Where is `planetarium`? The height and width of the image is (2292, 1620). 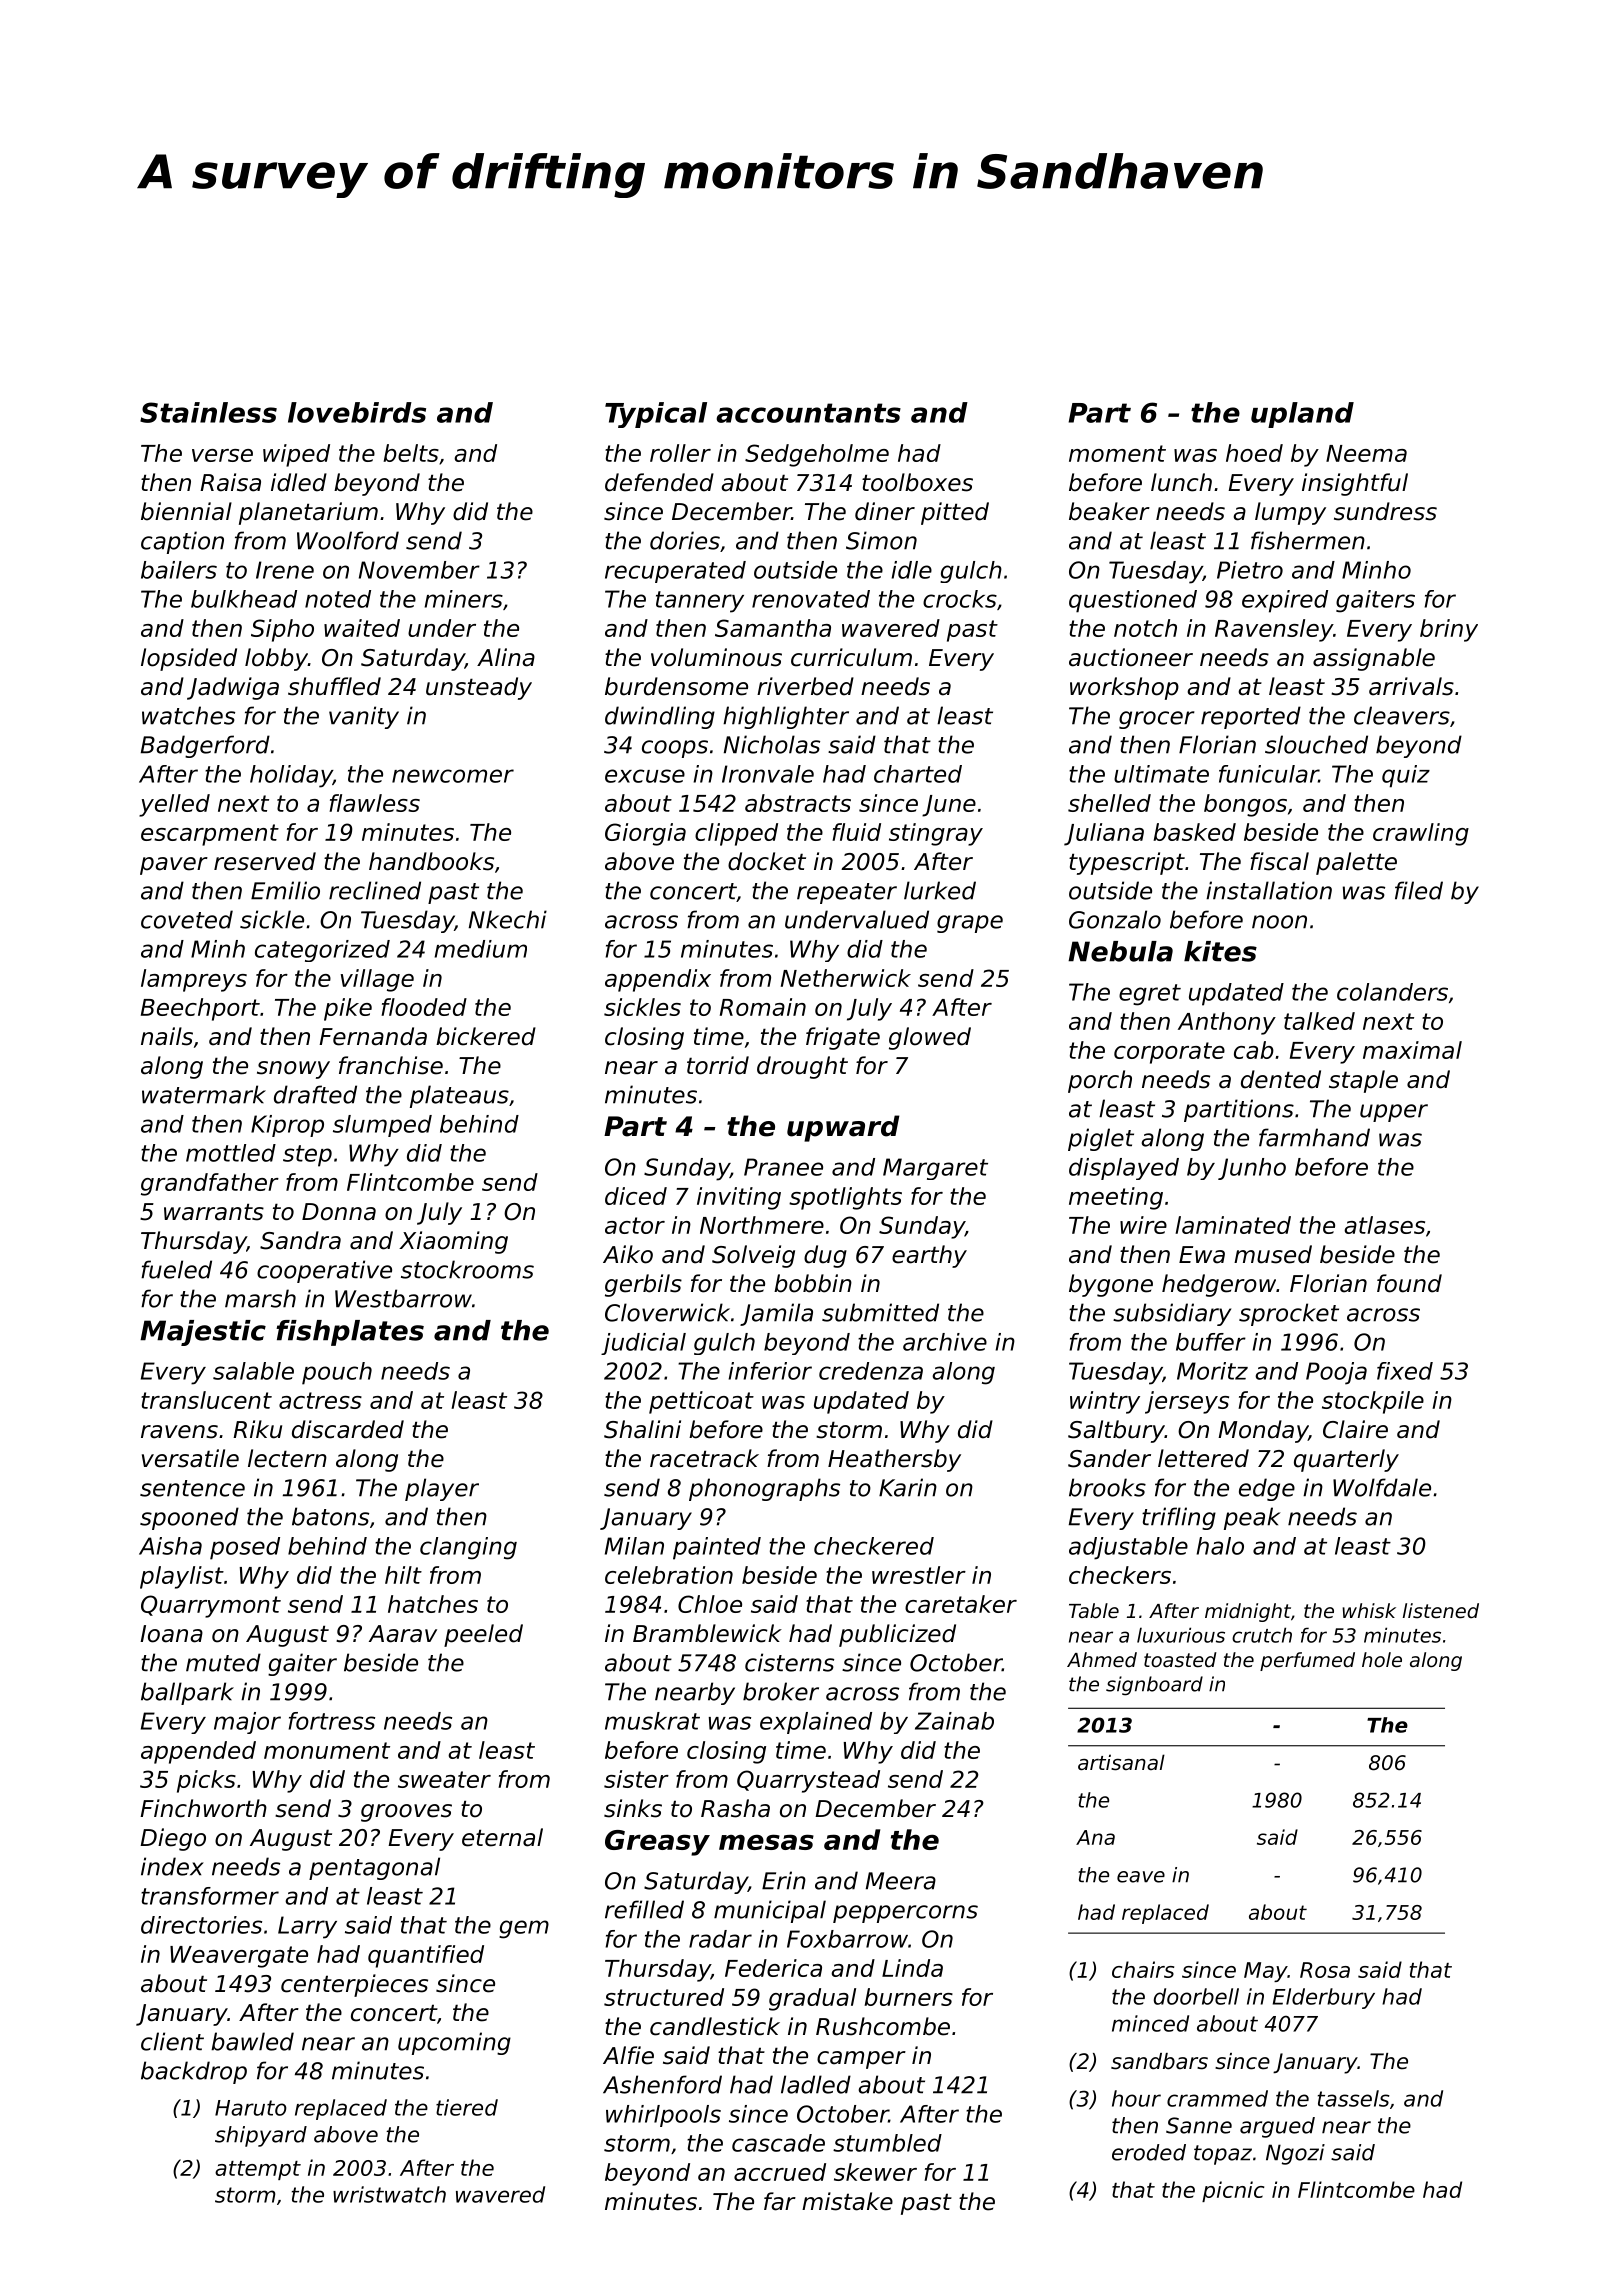
planetarium is located at coordinates (308, 513).
